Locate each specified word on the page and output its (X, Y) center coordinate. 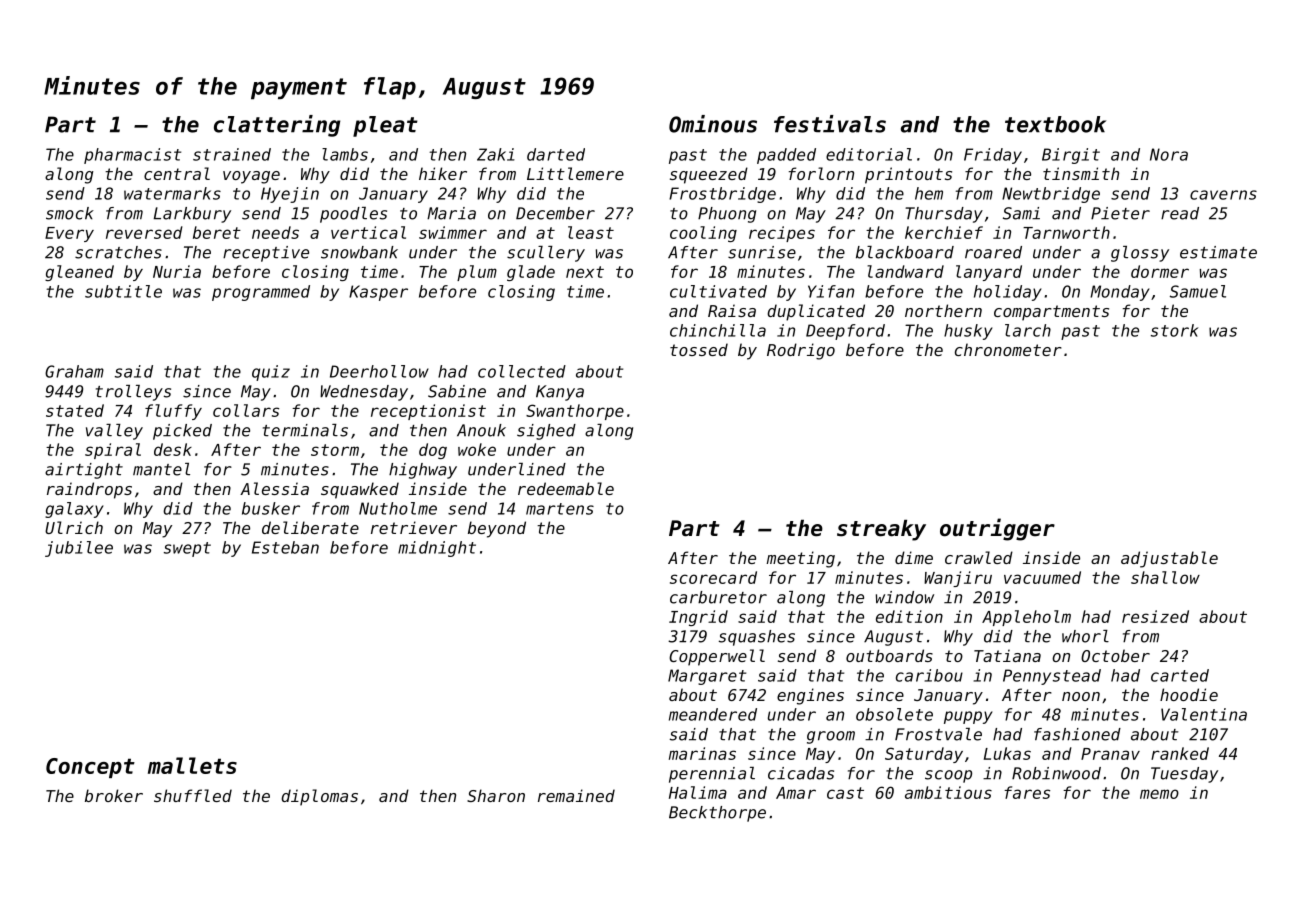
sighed (546, 432)
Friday (993, 156)
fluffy (173, 412)
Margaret (707, 677)
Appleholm (1026, 618)
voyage (251, 177)
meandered (713, 714)
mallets (192, 765)
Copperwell (717, 657)
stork (1174, 330)
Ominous (713, 124)
